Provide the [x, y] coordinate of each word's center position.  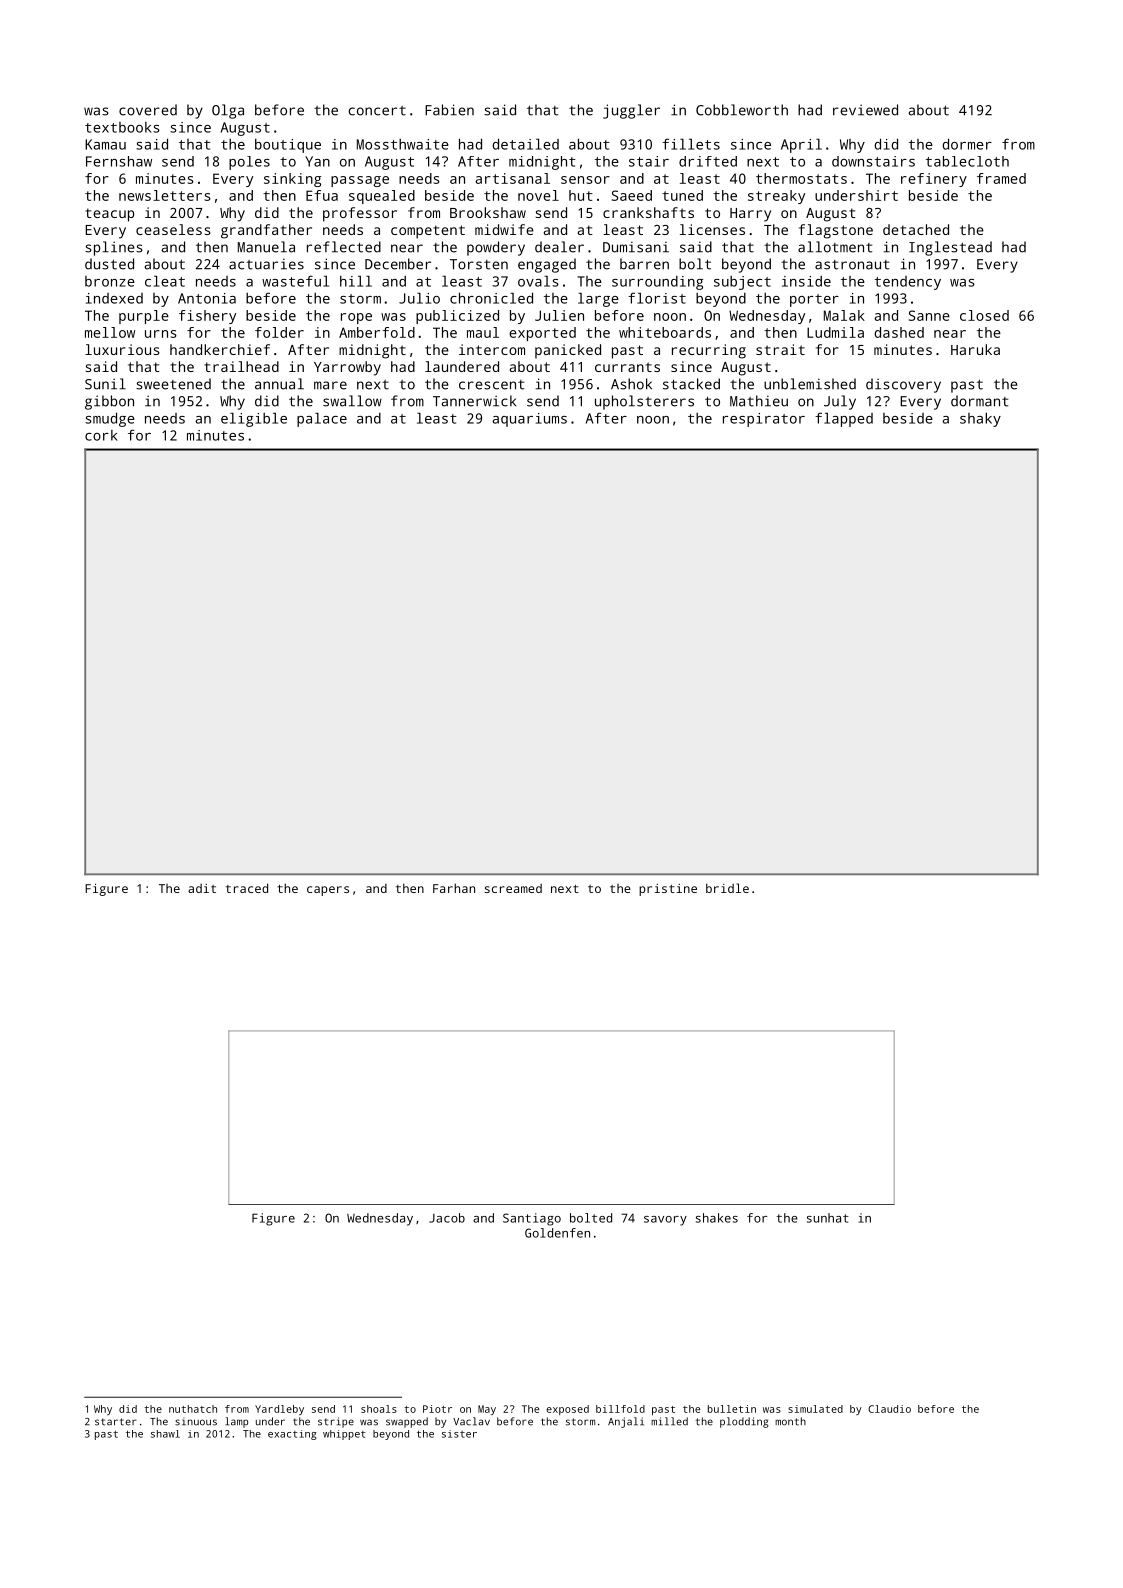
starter [116, 1422]
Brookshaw [488, 212]
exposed [567, 1410]
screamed [513, 888]
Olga [228, 111]
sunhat [828, 1218]
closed [984, 315]
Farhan [454, 888]
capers [328, 891]
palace [322, 419]
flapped [844, 419]
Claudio [889, 1409]
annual [279, 384]
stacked [691, 384]
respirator [764, 420]
